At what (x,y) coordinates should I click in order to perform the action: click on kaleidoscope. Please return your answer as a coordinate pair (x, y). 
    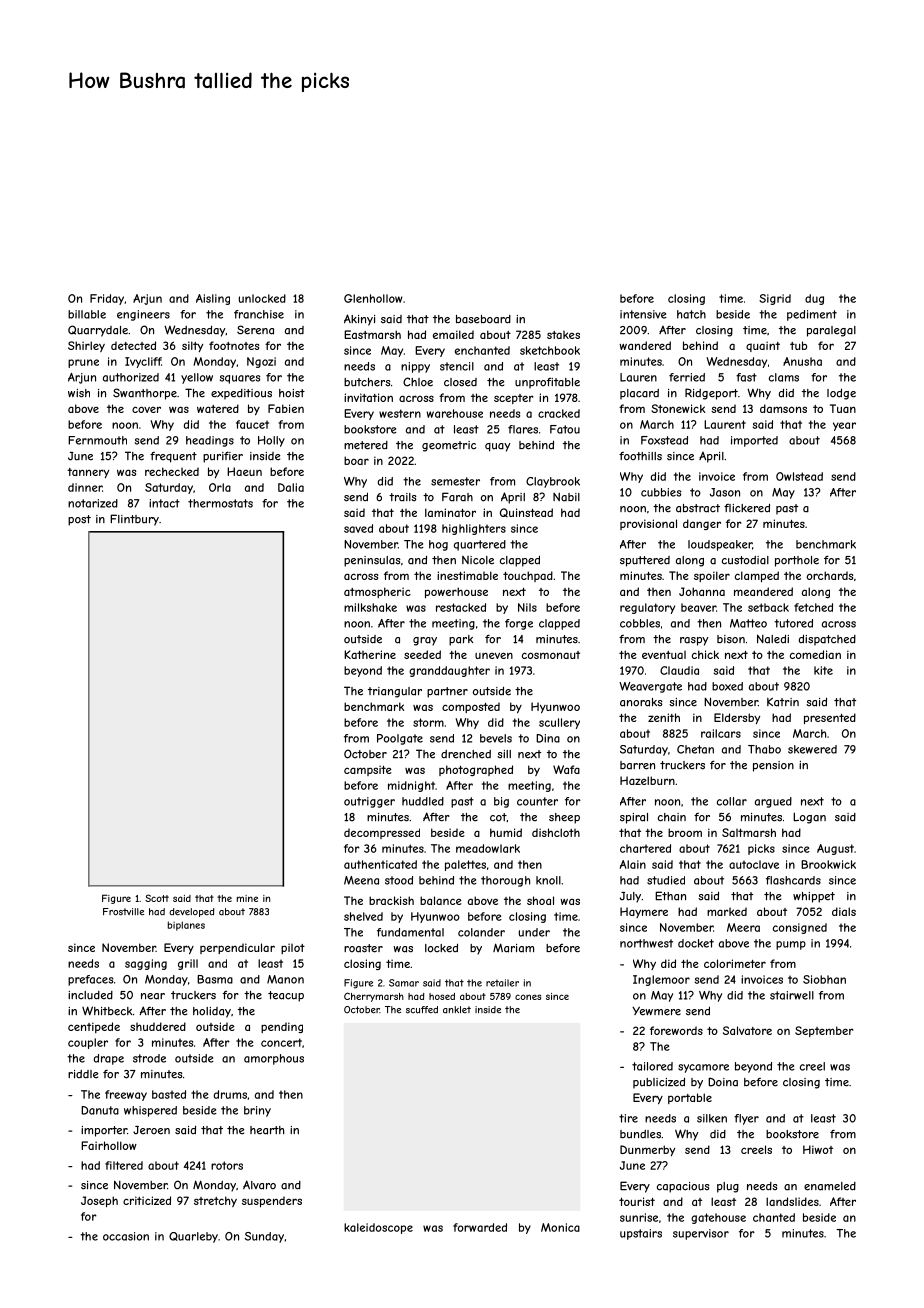
    Looking at the image, I should click on (378, 1228).
